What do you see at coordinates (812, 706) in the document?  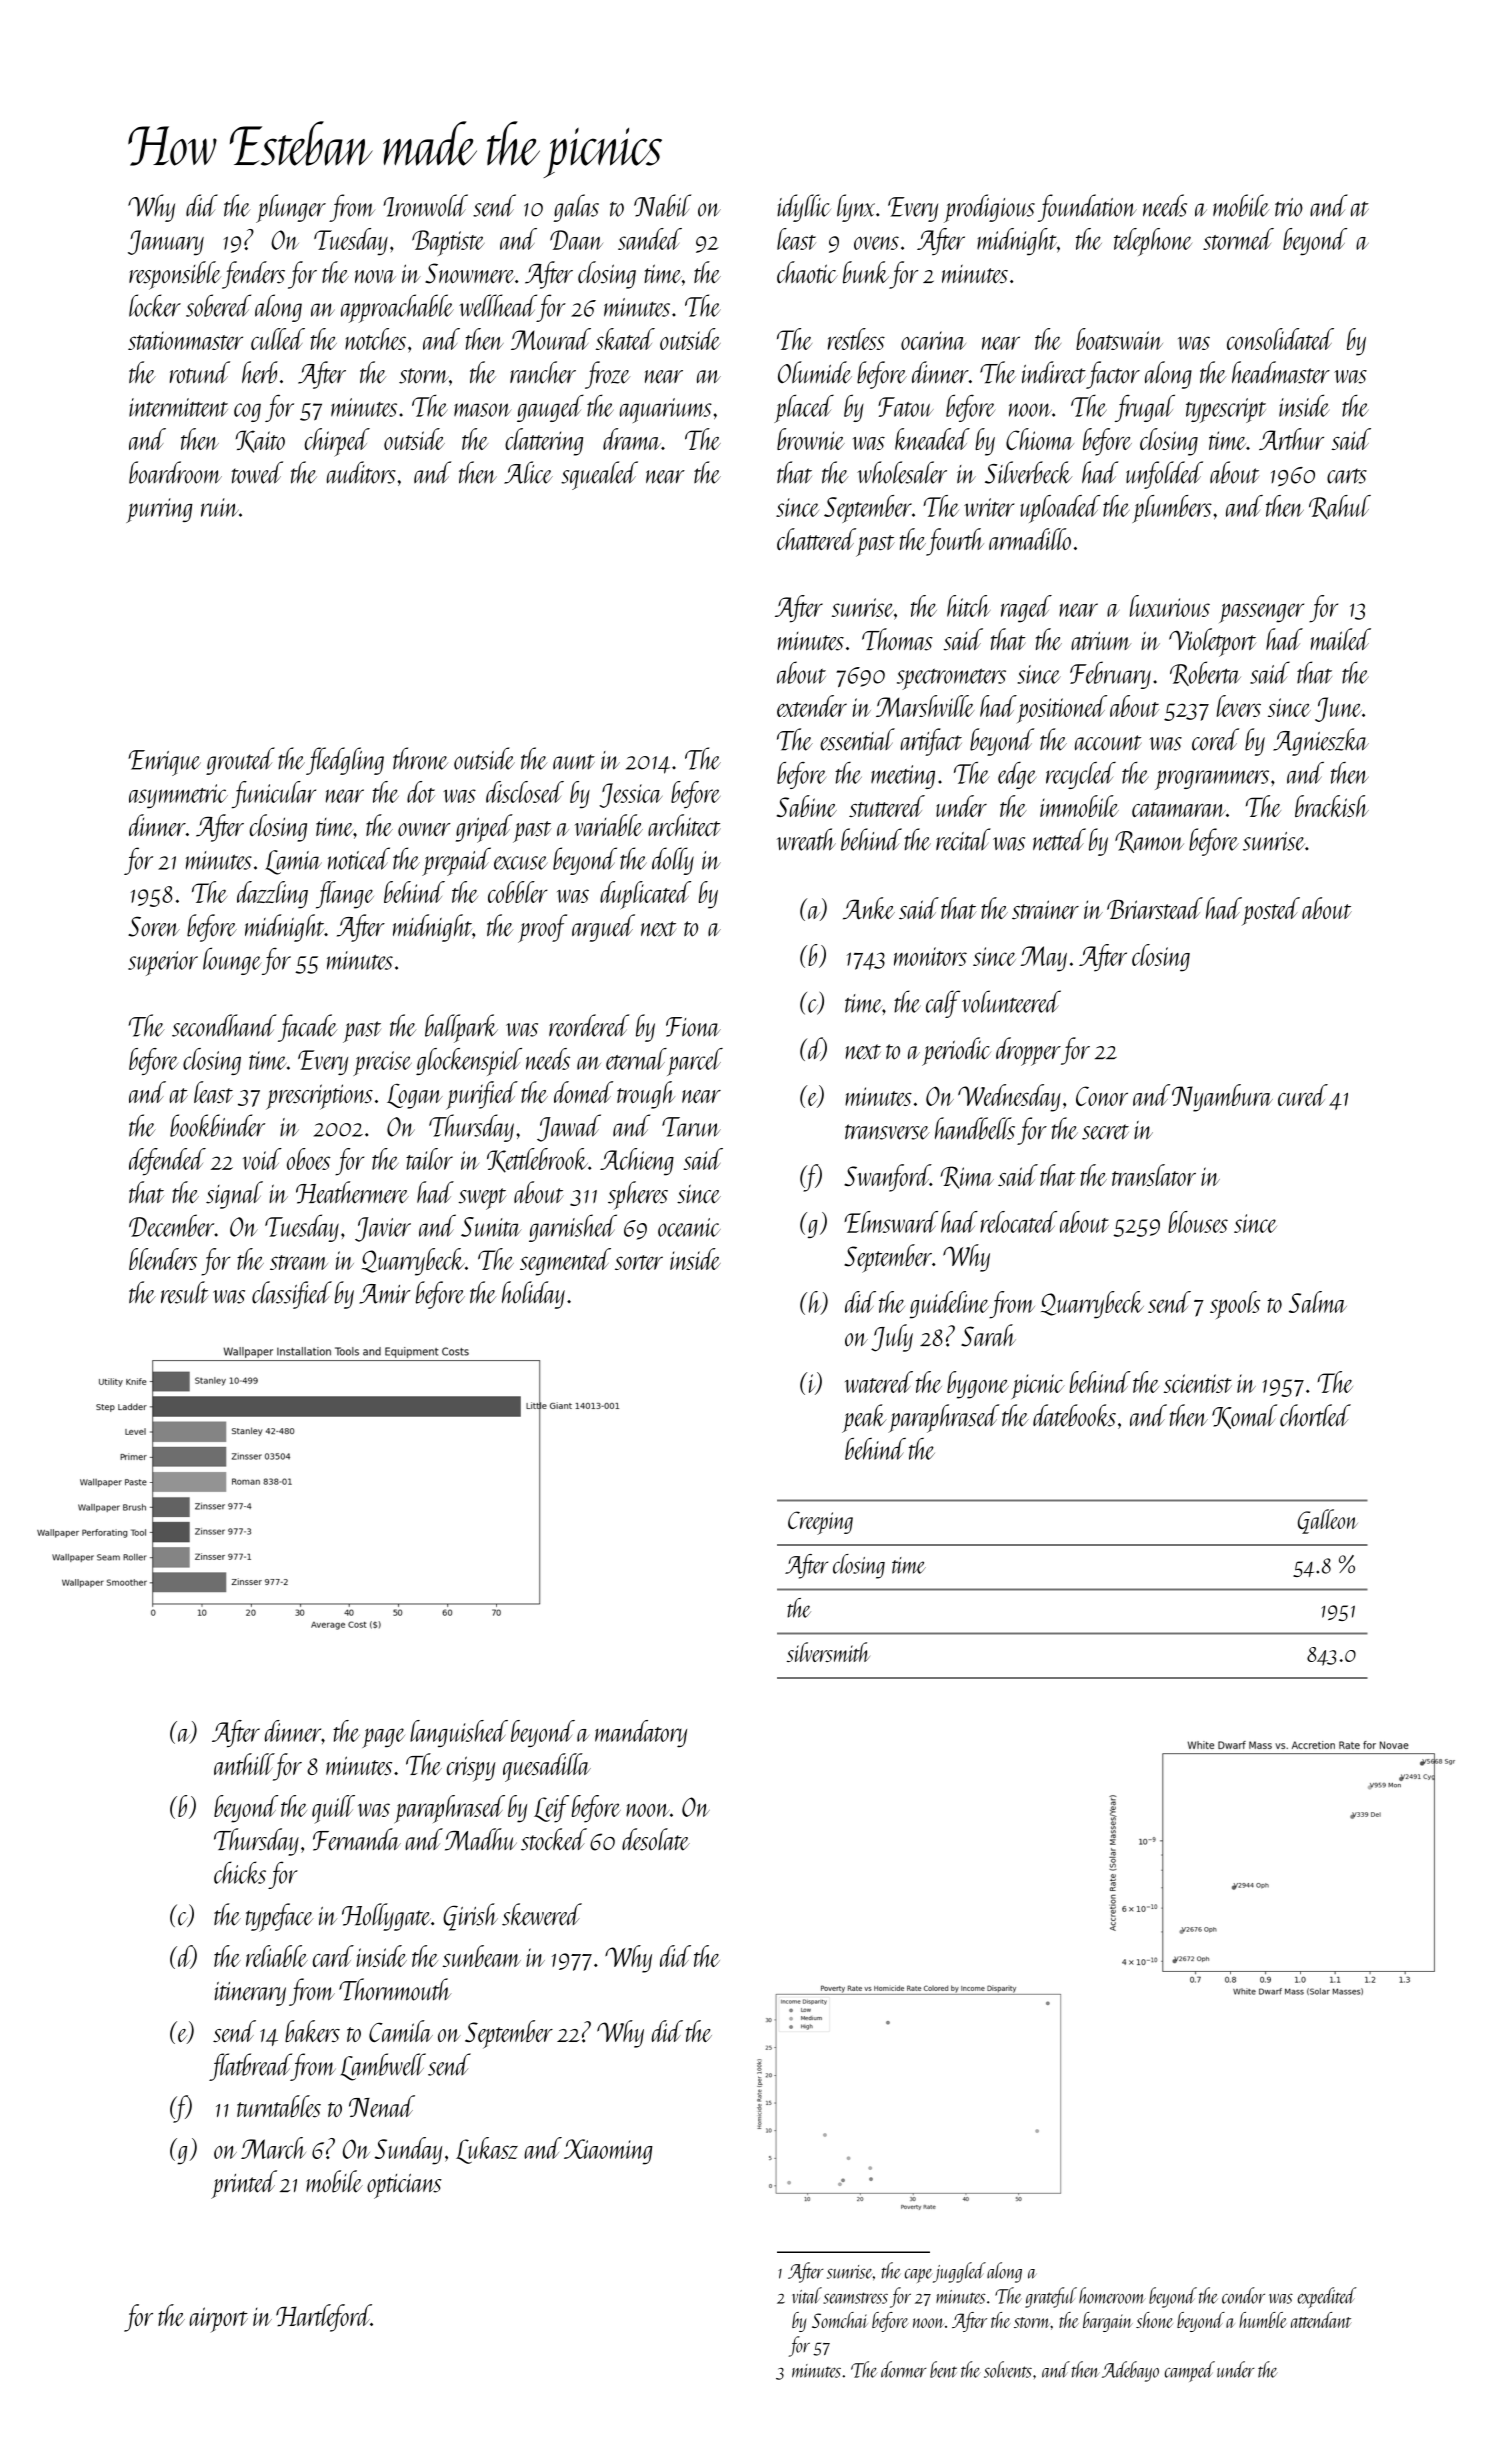 I see `extender` at bounding box center [812, 706].
